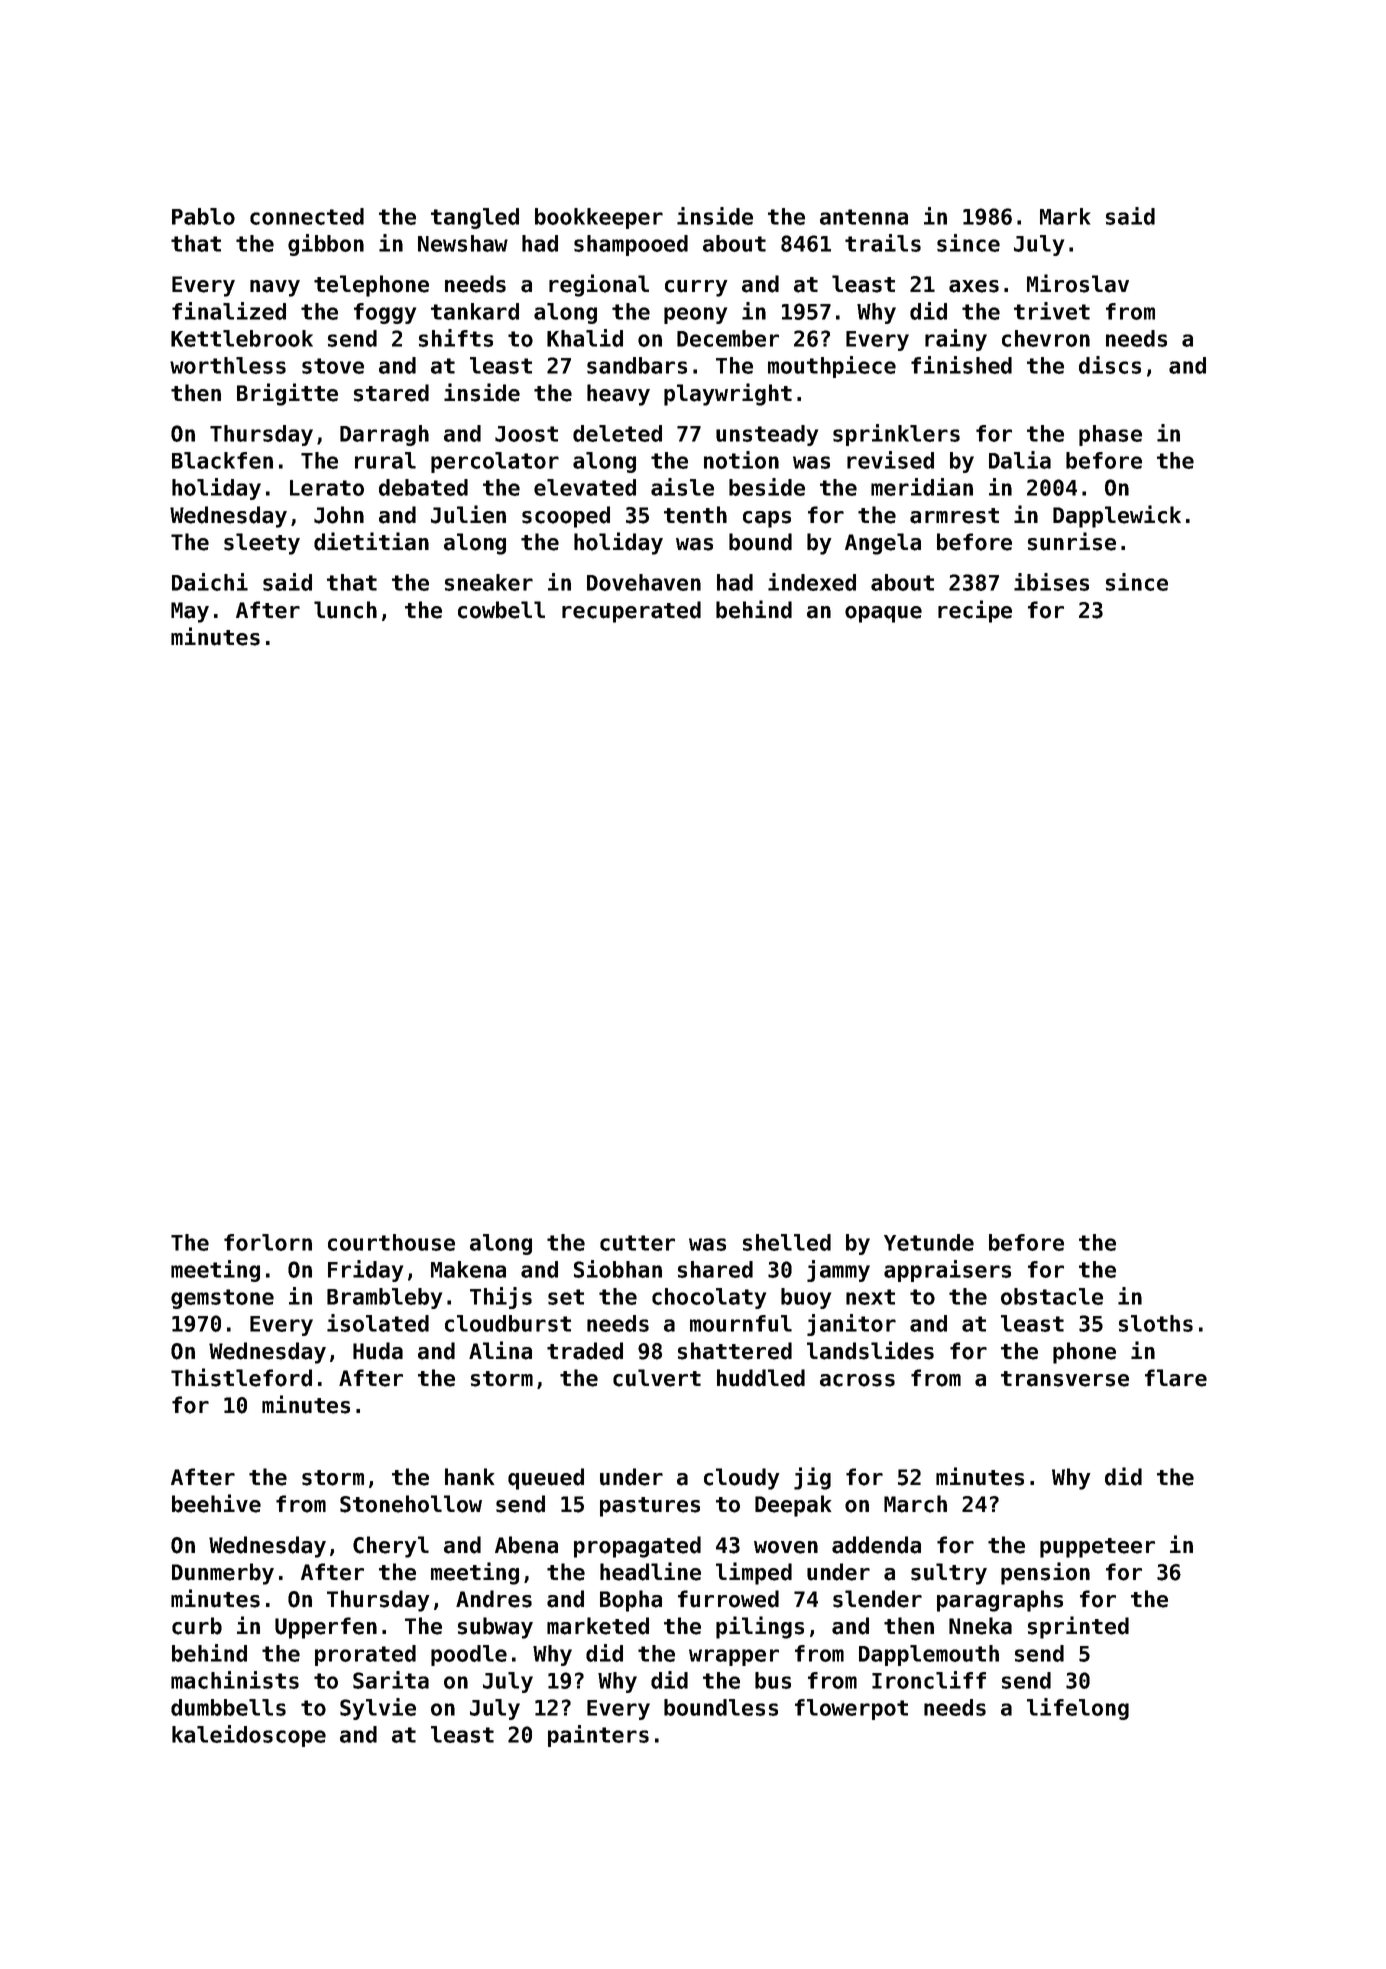  What do you see at coordinates (975, 611) in the document?
I see `recipe` at bounding box center [975, 611].
